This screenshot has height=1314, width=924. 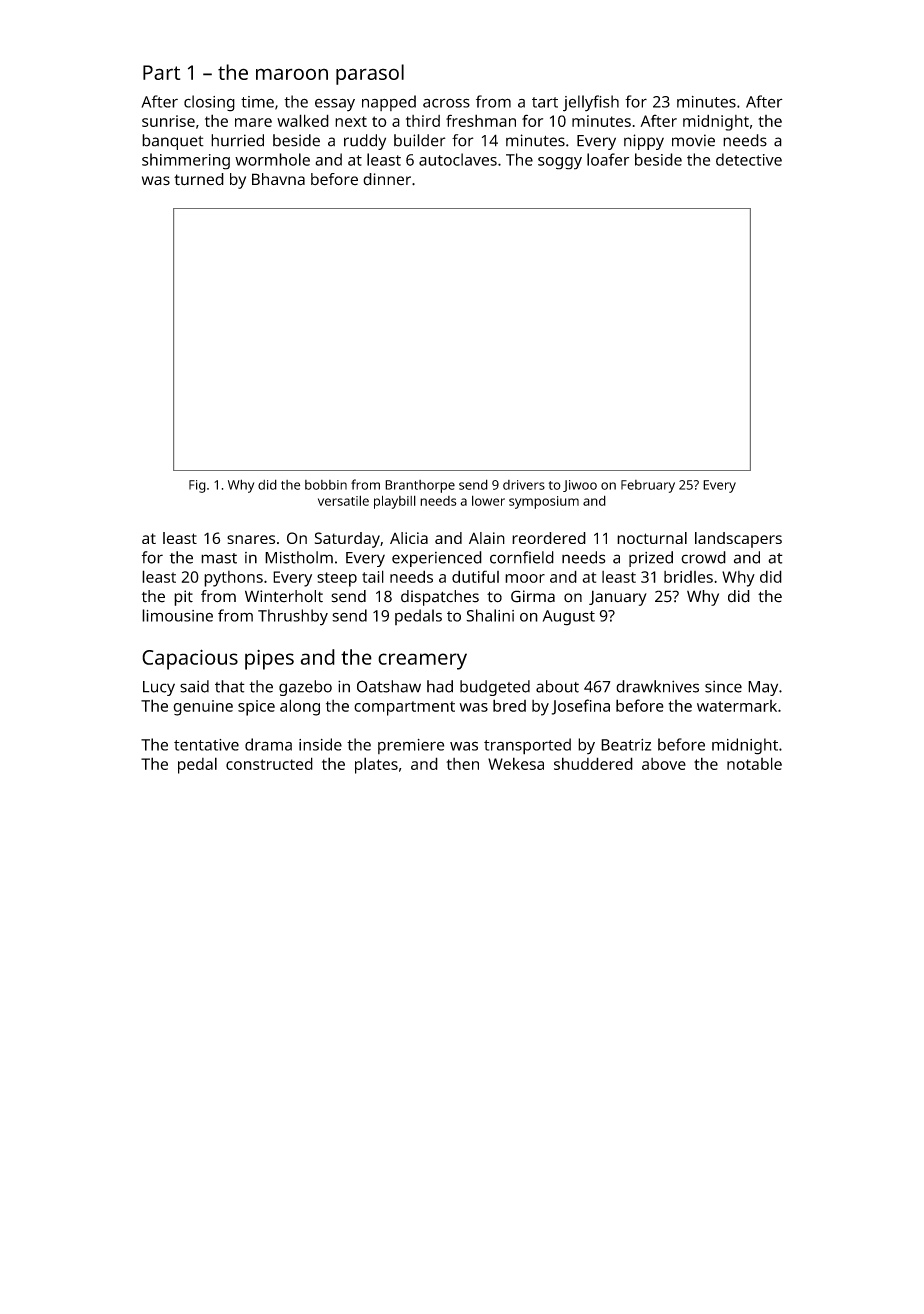 I want to click on bobbin, so click(x=326, y=485).
